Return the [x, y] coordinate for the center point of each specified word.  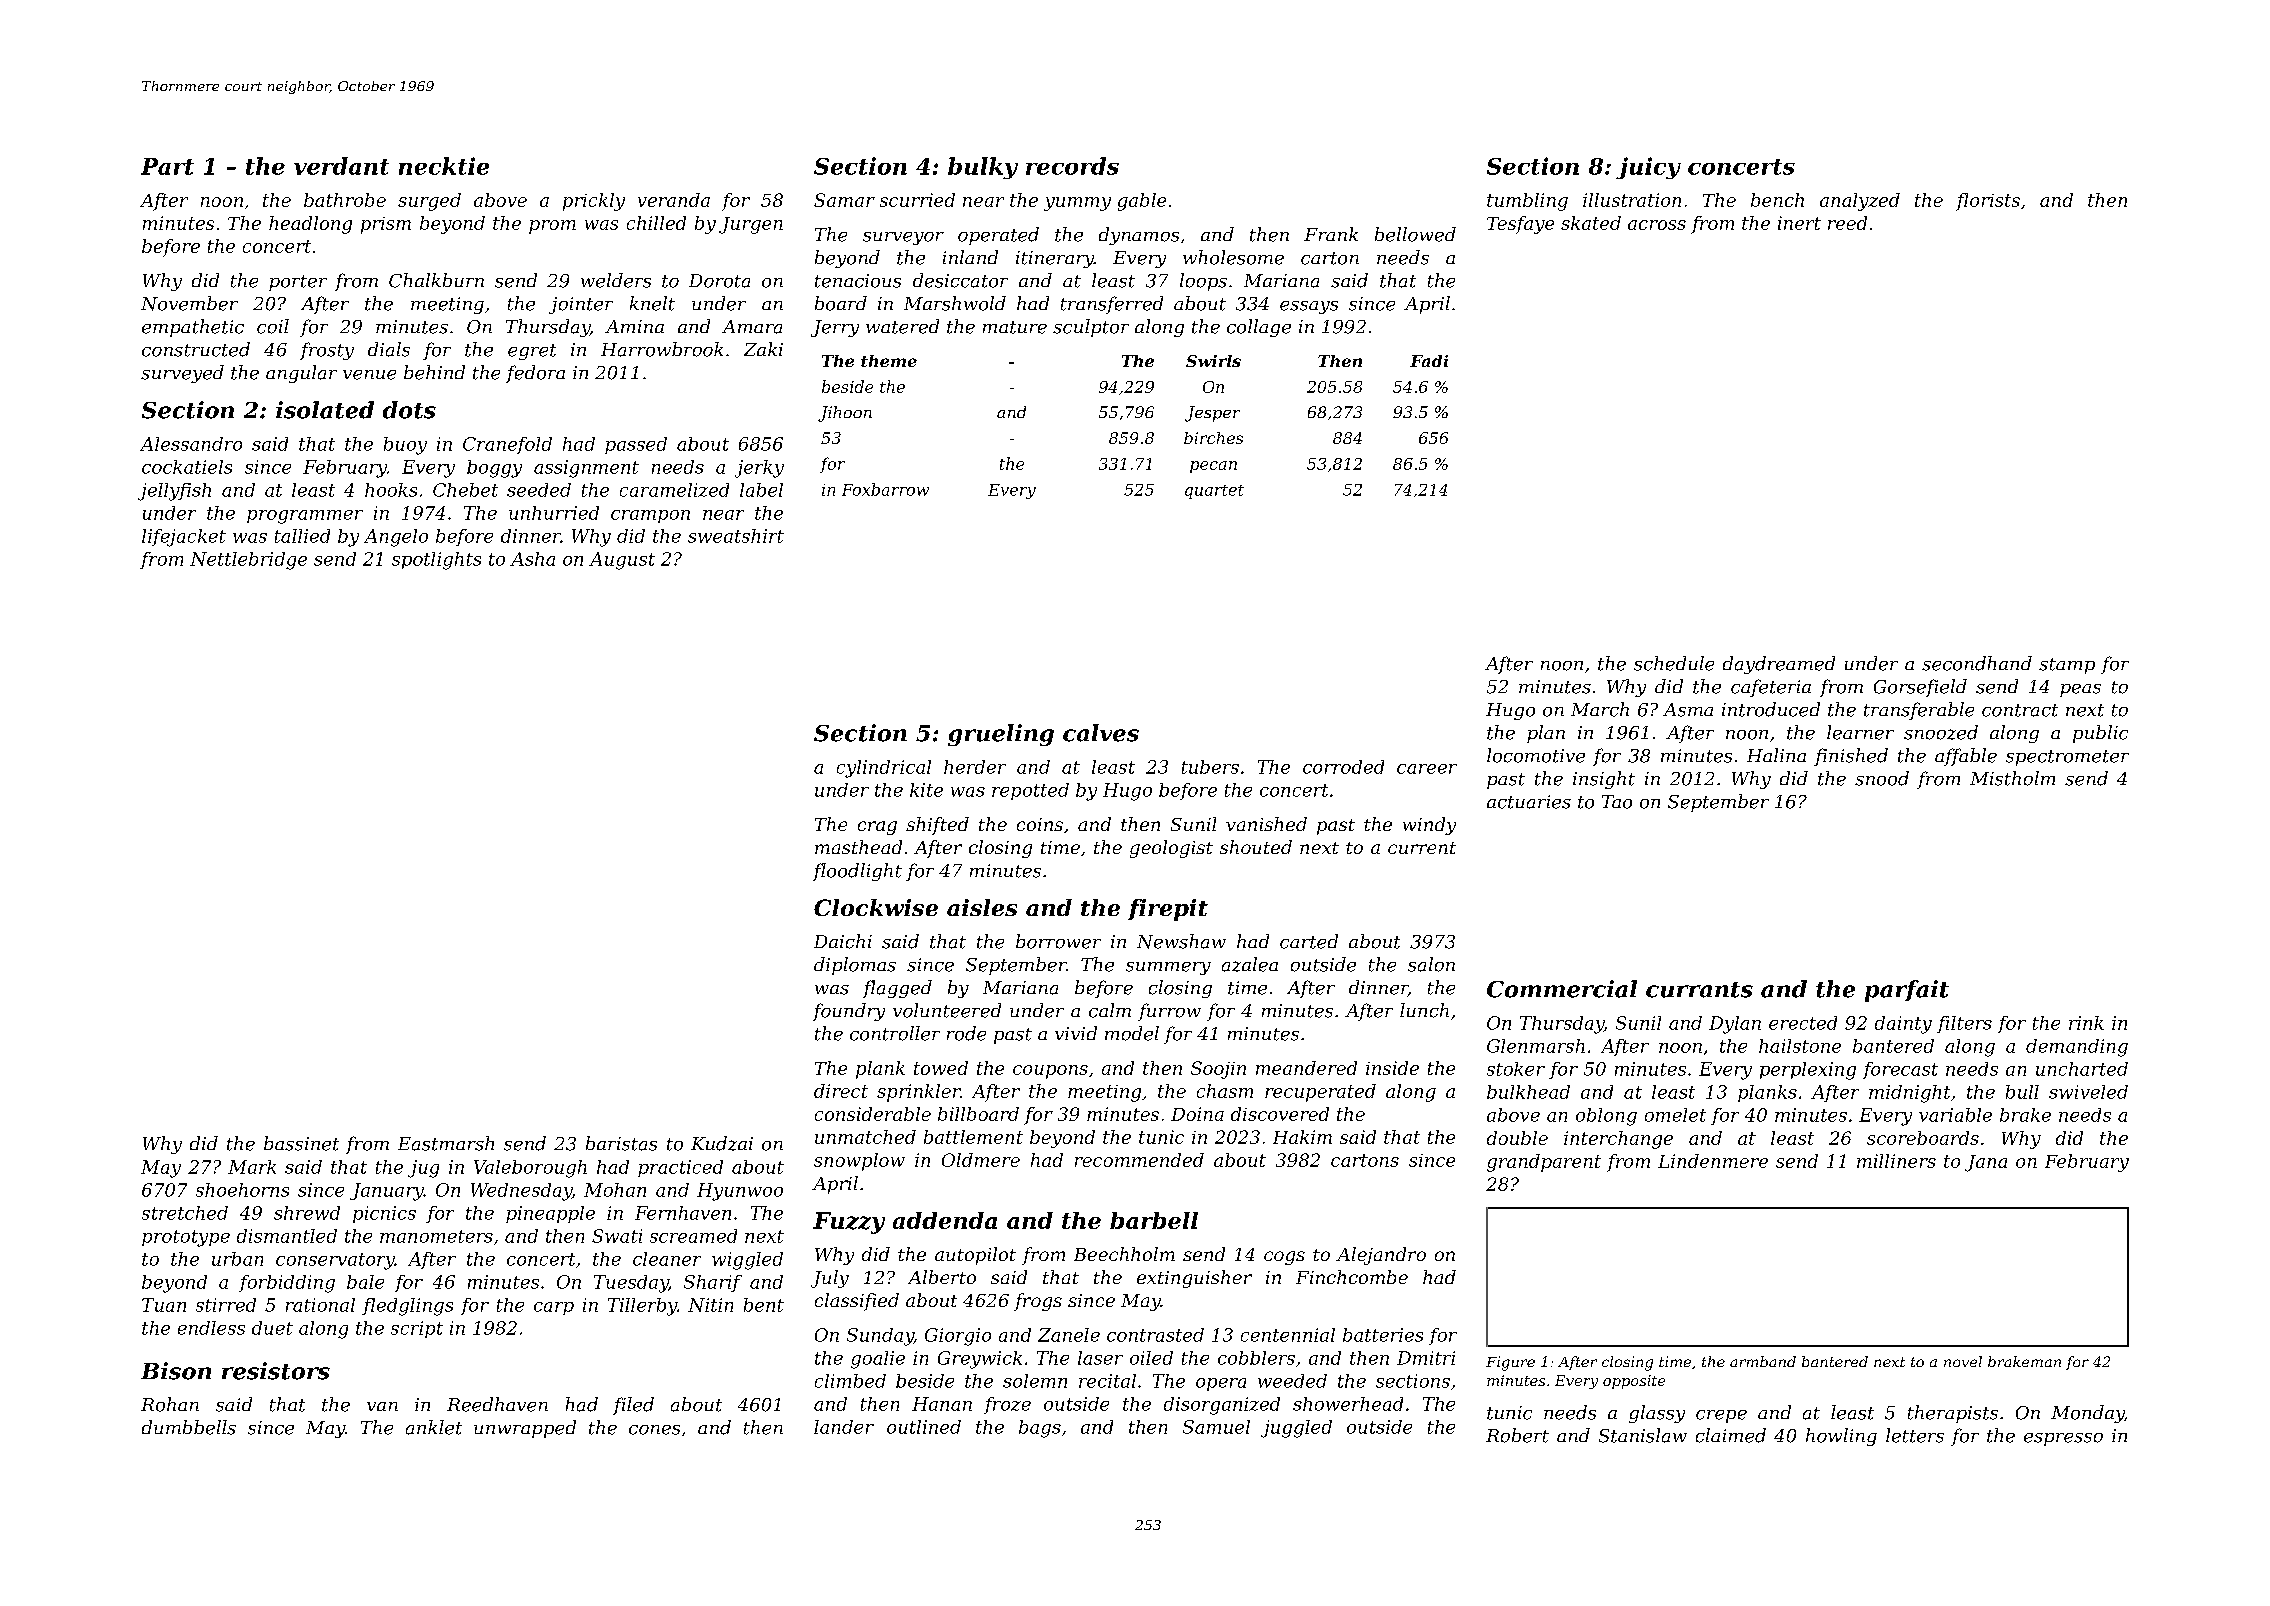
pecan [1213, 467]
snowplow [859, 1162]
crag [877, 828]
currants [1699, 990]
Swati [617, 1236]
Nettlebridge [248, 561]
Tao [1617, 802]
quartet [1214, 492]
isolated [325, 410]
